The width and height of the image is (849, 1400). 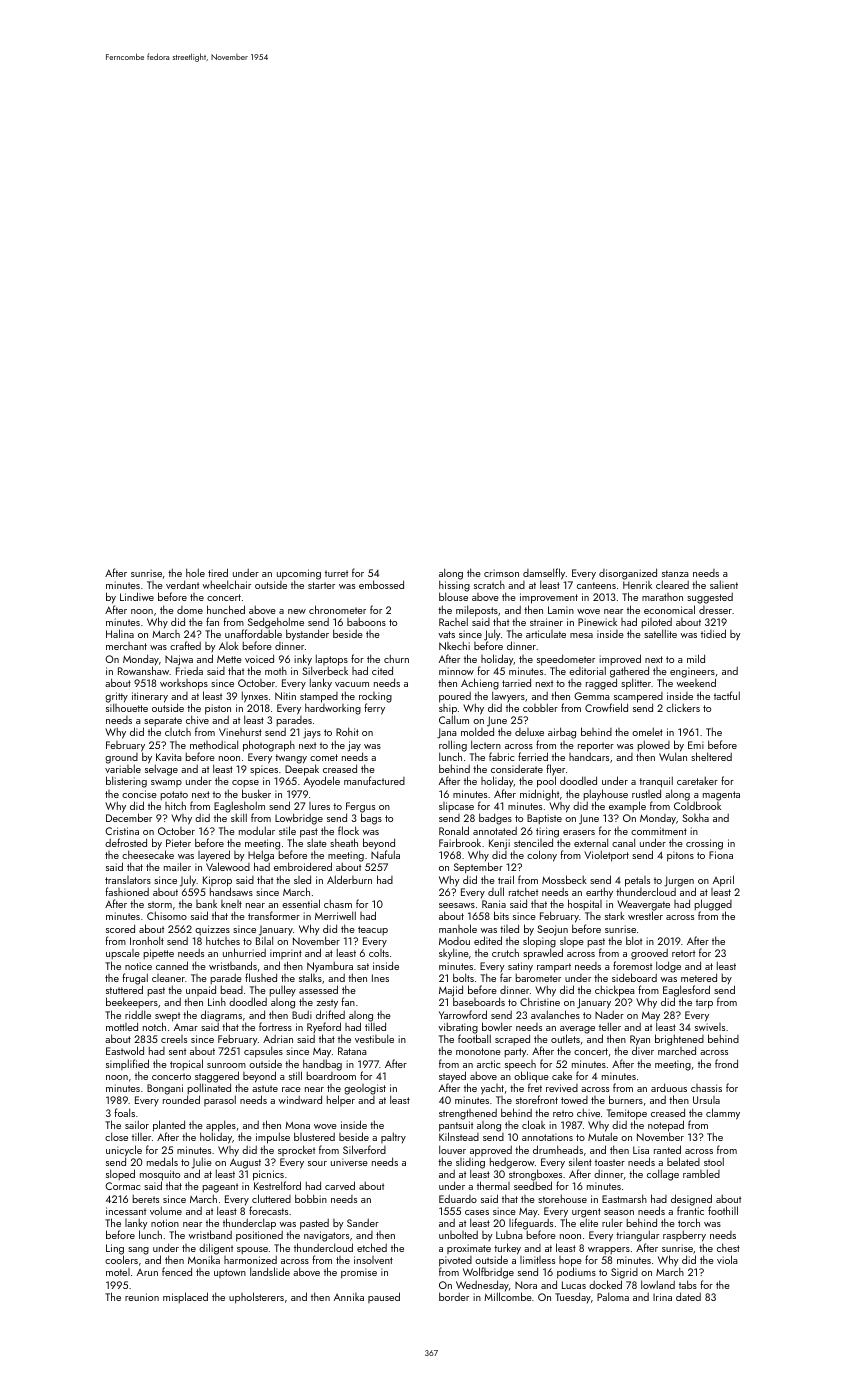 I want to click on salient, so click(x=724, y=584).
